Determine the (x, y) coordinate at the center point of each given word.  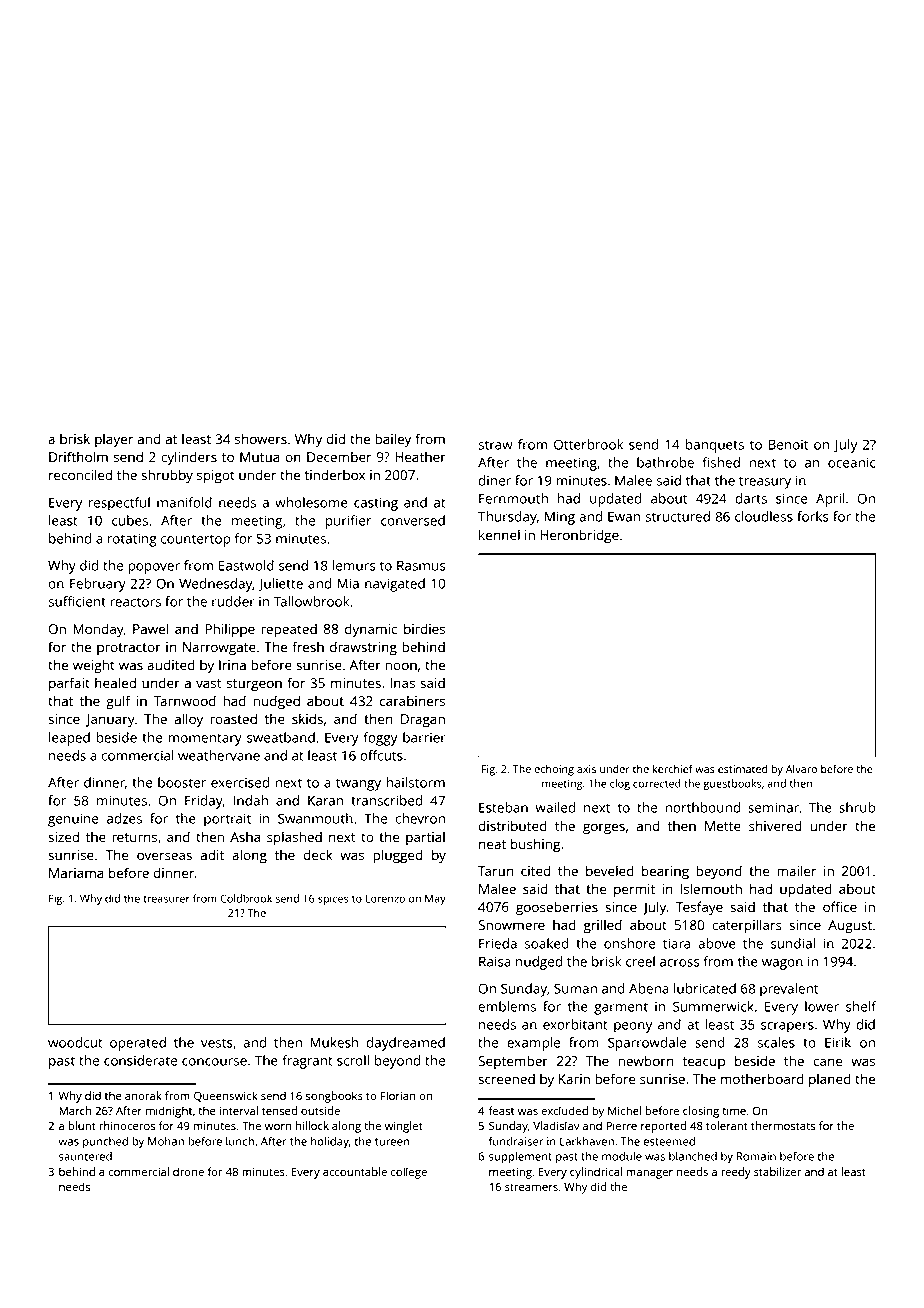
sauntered (85, 1156)
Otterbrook (588, 444)
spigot (216, 477)
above (717, 943)
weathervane (219, 755)
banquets (715, 446)
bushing (535, 845)
